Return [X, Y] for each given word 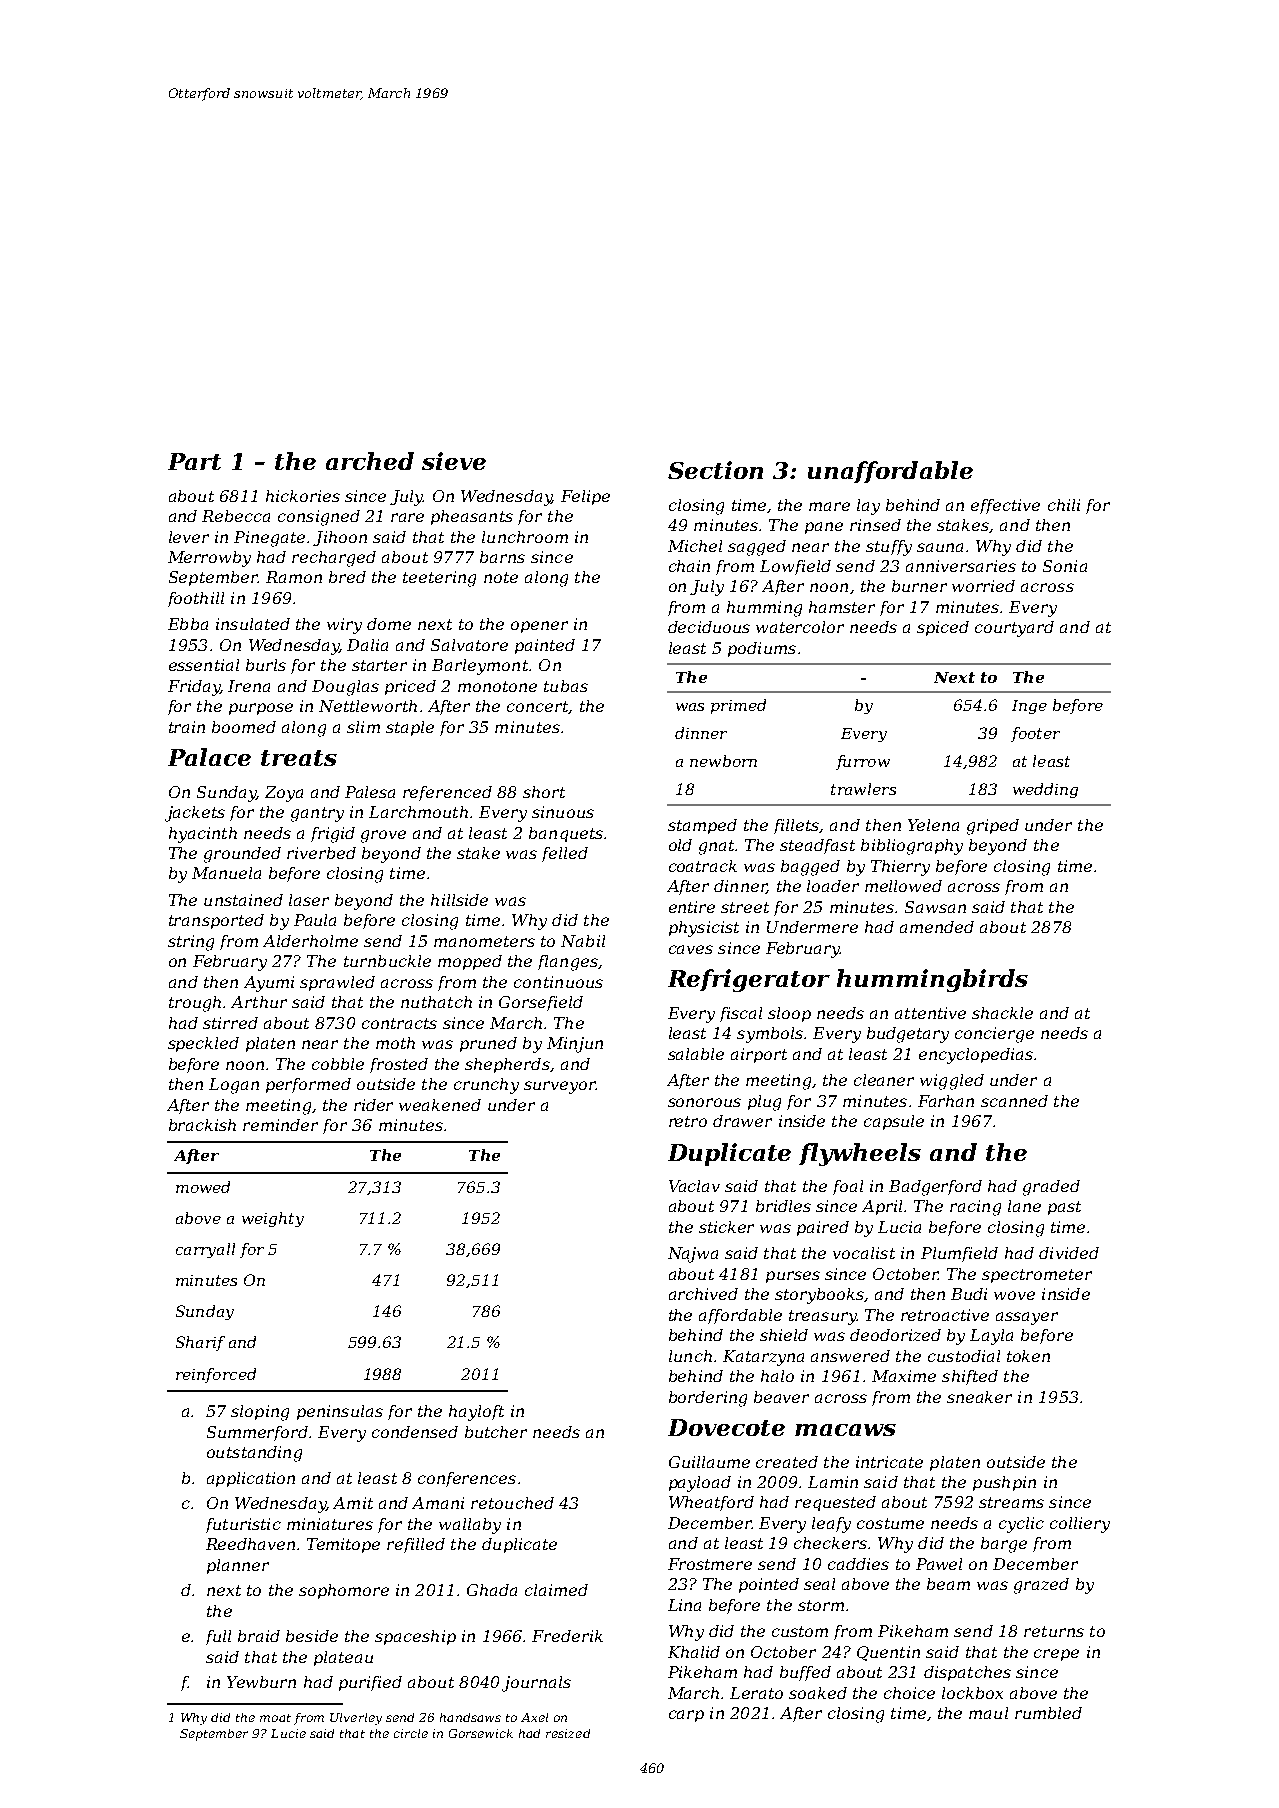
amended [937, 927]
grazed [1041, 1586]
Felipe [585, 497]
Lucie [288, 1733]
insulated [253, 624]
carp [686, 1716]
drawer [742, 1121]
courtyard [1014, 629]
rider [373, 1105]
